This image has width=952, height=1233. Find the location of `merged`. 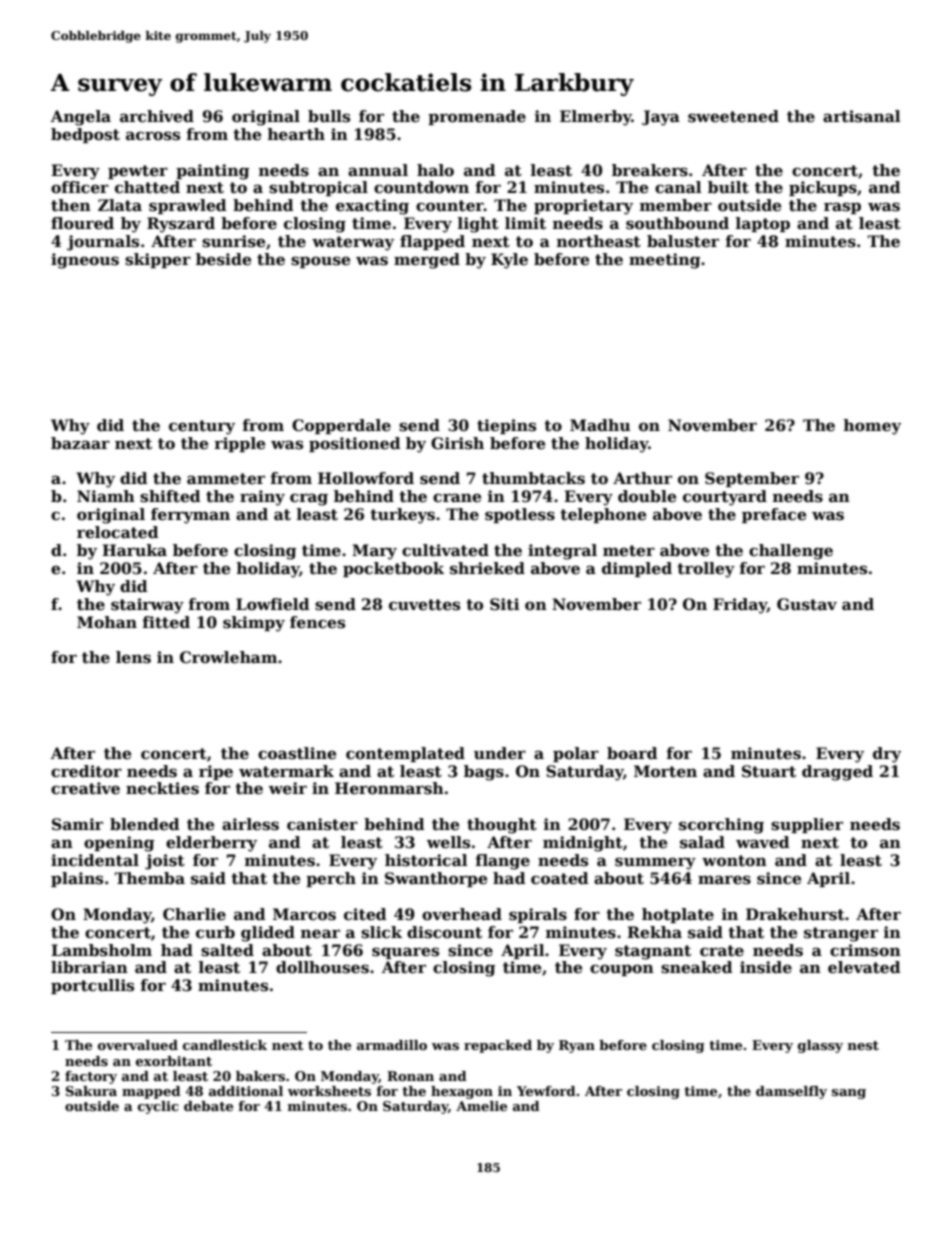

merged is located at coordinates (427, 261).
